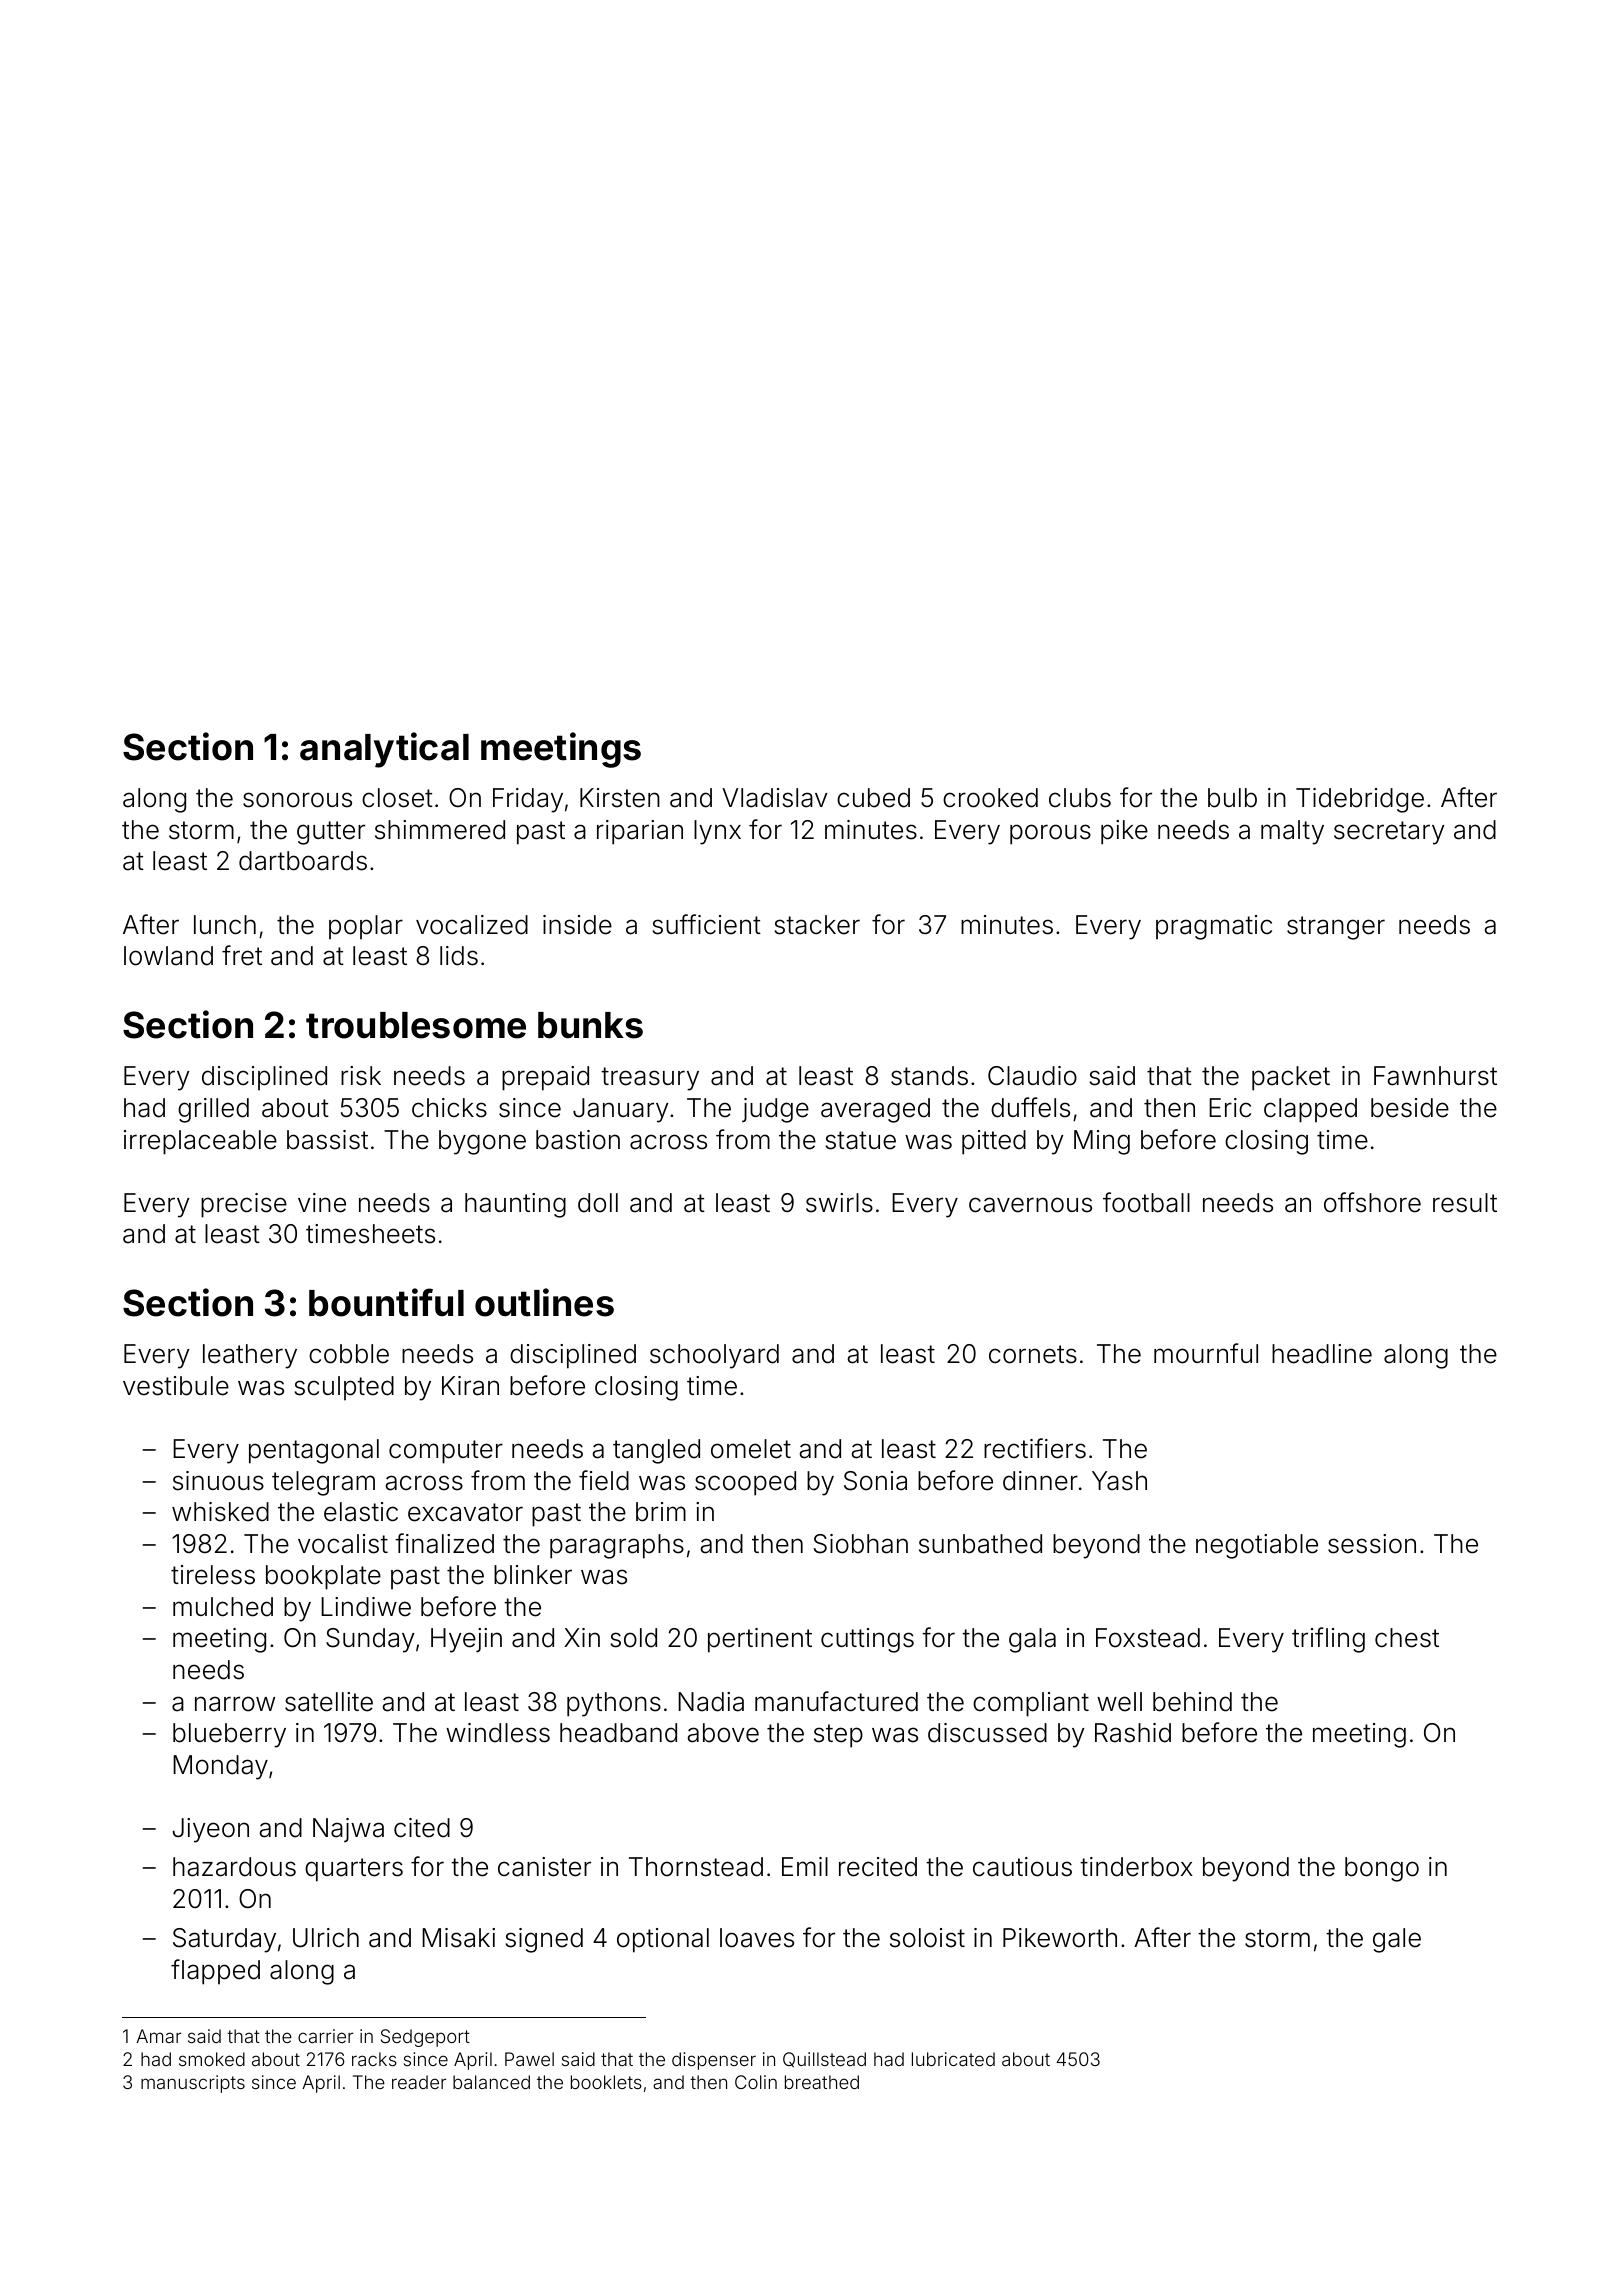 The image size is (1620, 2292). Describe the element at coordinates (1033, 1354) in the document. I see `cornets` at that location.
